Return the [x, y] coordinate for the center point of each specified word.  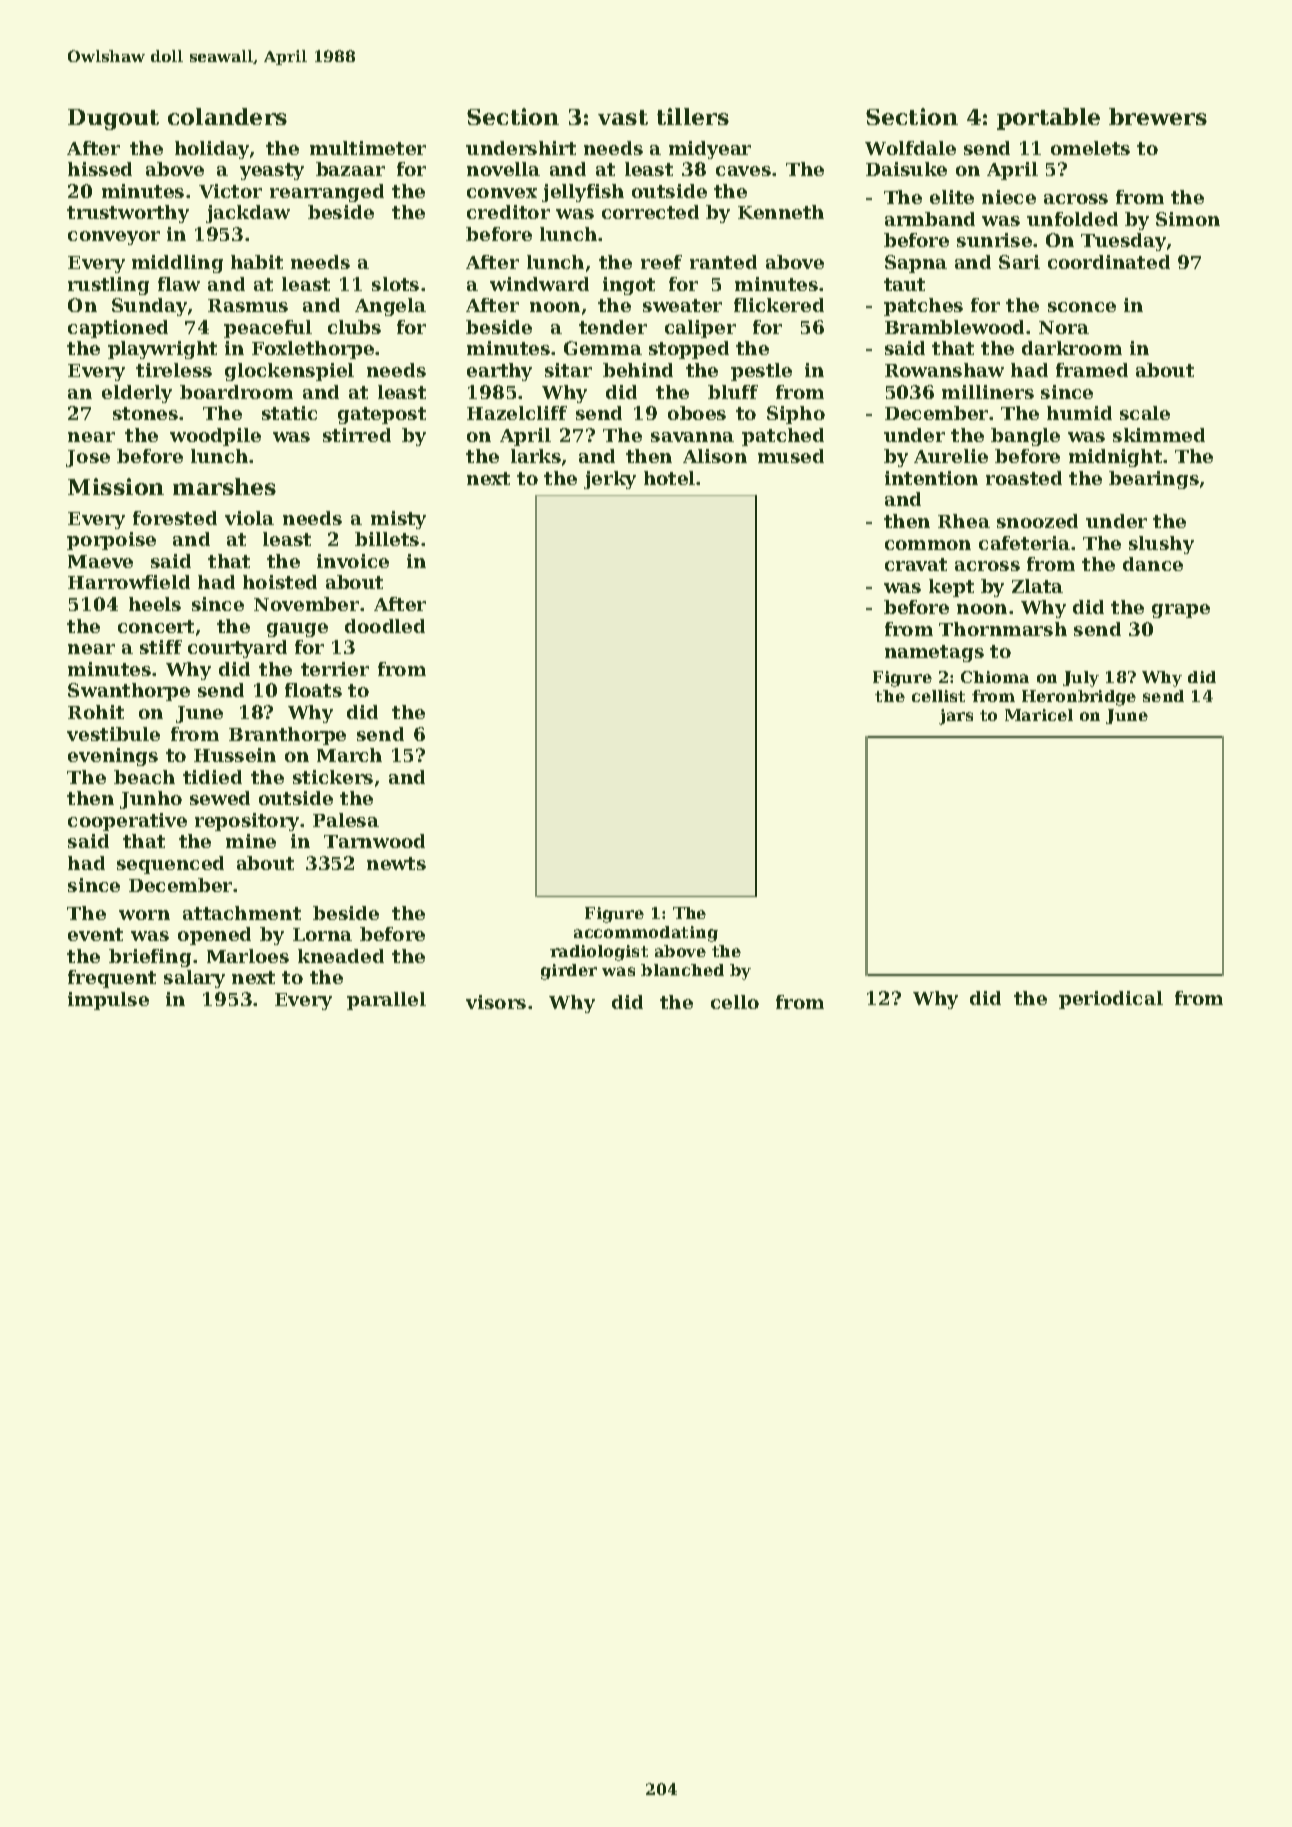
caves [743, 171]
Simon [1188, 219]
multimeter [368, 148]
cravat [916, 564]
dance [1153, 564]
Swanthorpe [129, 692]
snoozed [1037, 521]
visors [496, 1002]
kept [951, 588]
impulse [108, 1001]
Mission [116, 486]
